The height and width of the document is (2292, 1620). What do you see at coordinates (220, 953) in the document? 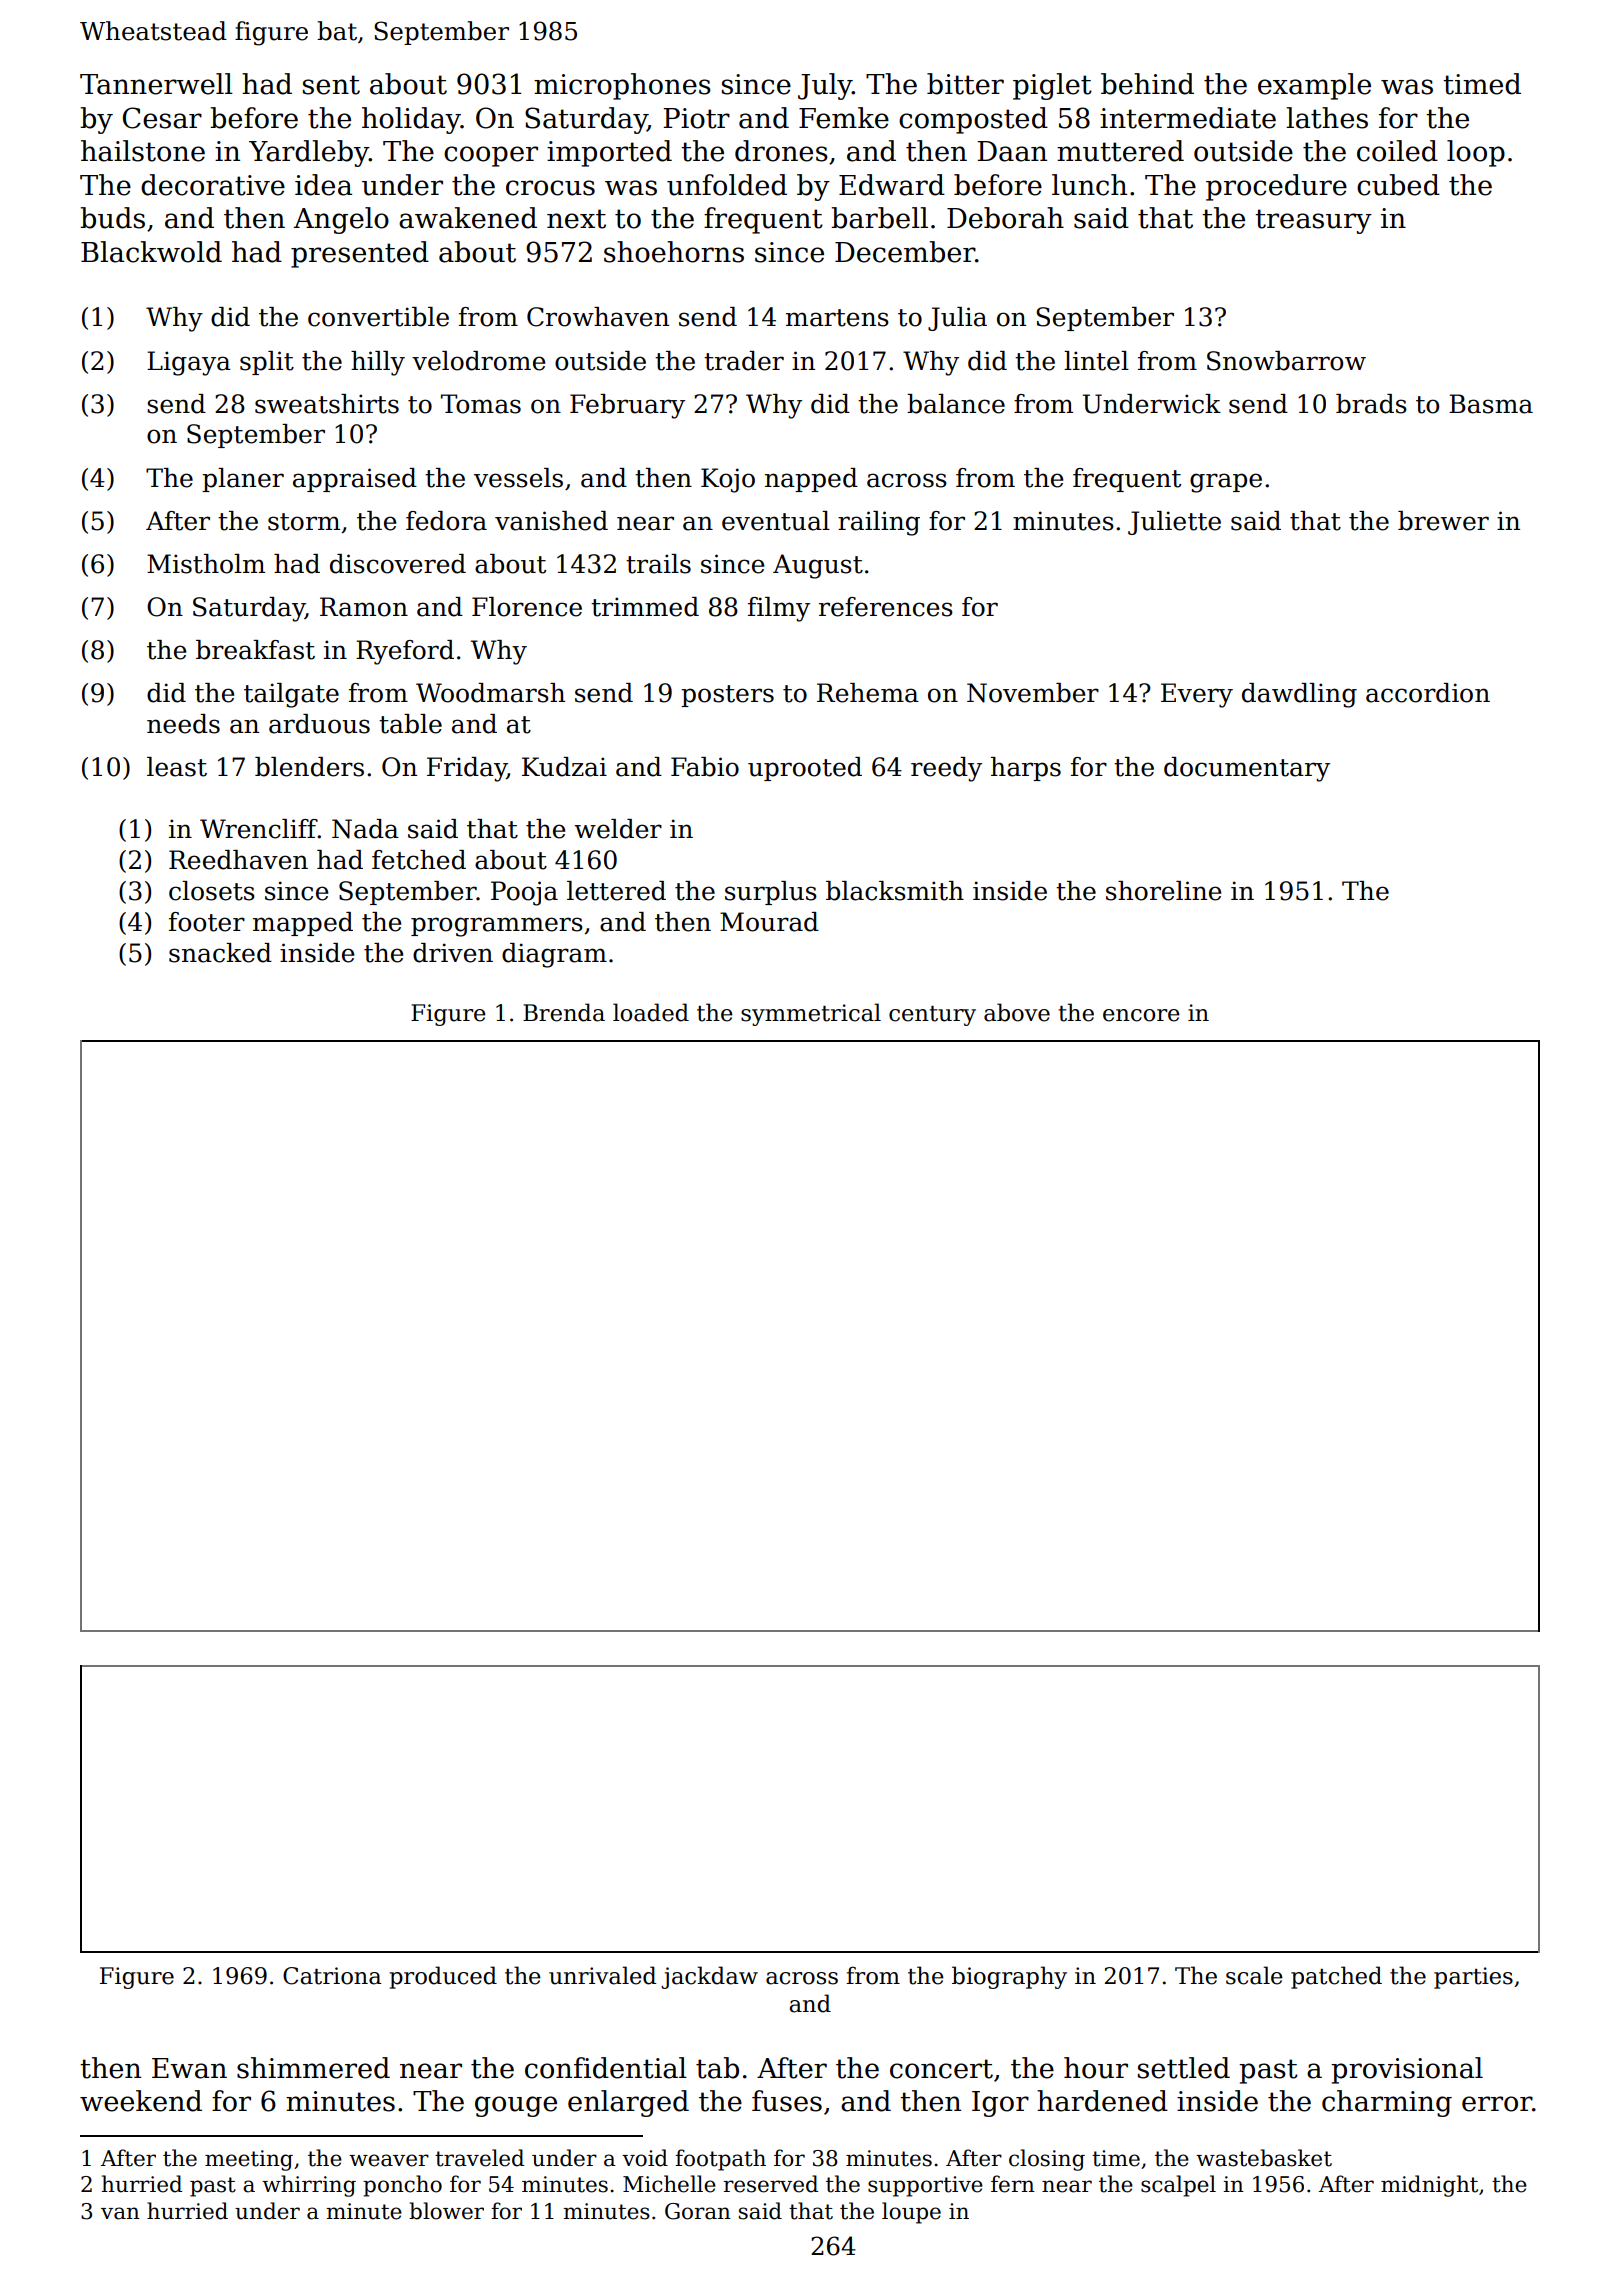
I see `snacked` at bounding box center [220, 953].
